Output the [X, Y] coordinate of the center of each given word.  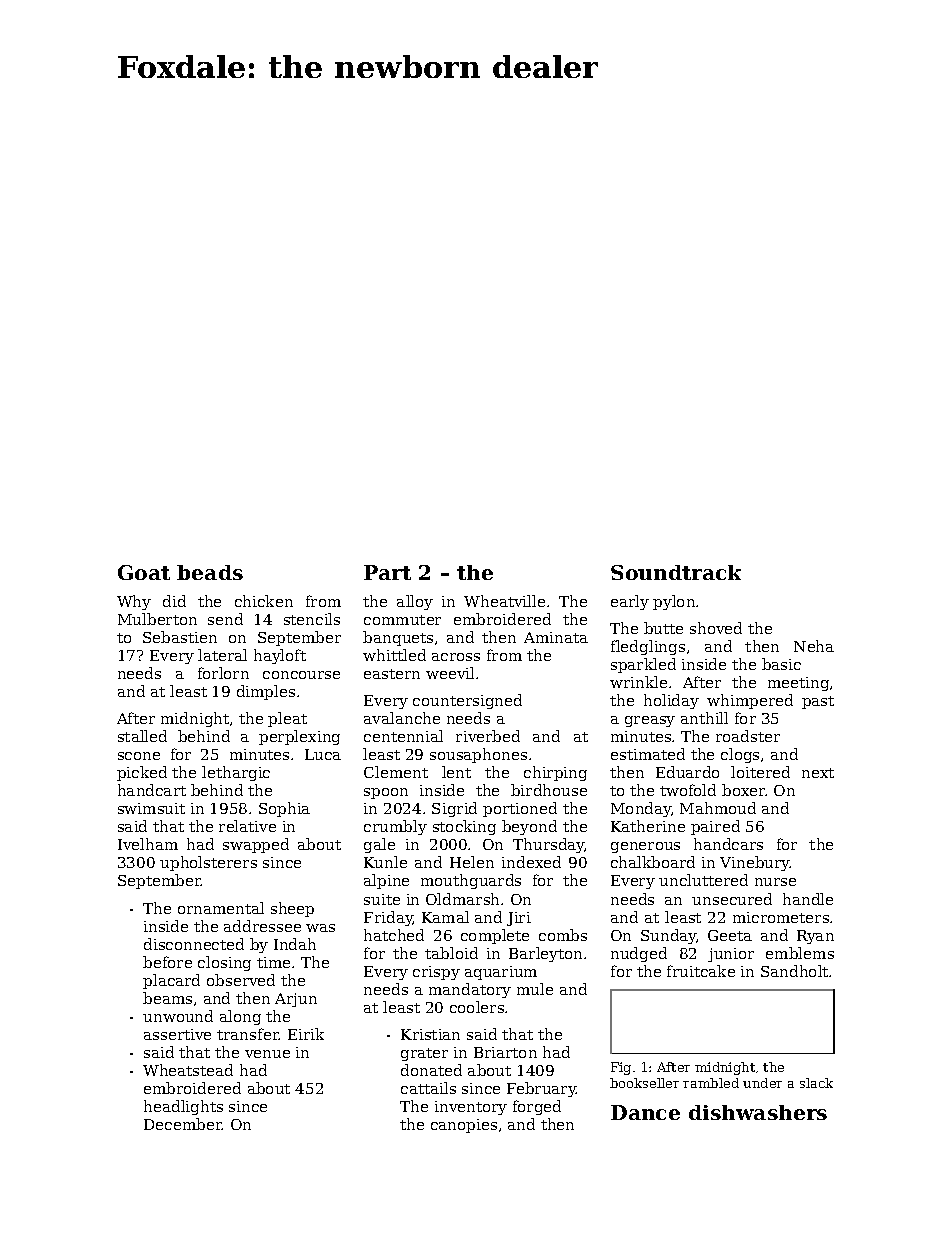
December [183, 1124]
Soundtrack [676, 572]
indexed [531, 862]
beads [210, 572]
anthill [704, 718]
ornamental [221, 908]
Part [387, 572]
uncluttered [703, 880]
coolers [477, 1007]
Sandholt [795, 971]
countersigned [467, 701]
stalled [142, 736]
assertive [177, 1034]
